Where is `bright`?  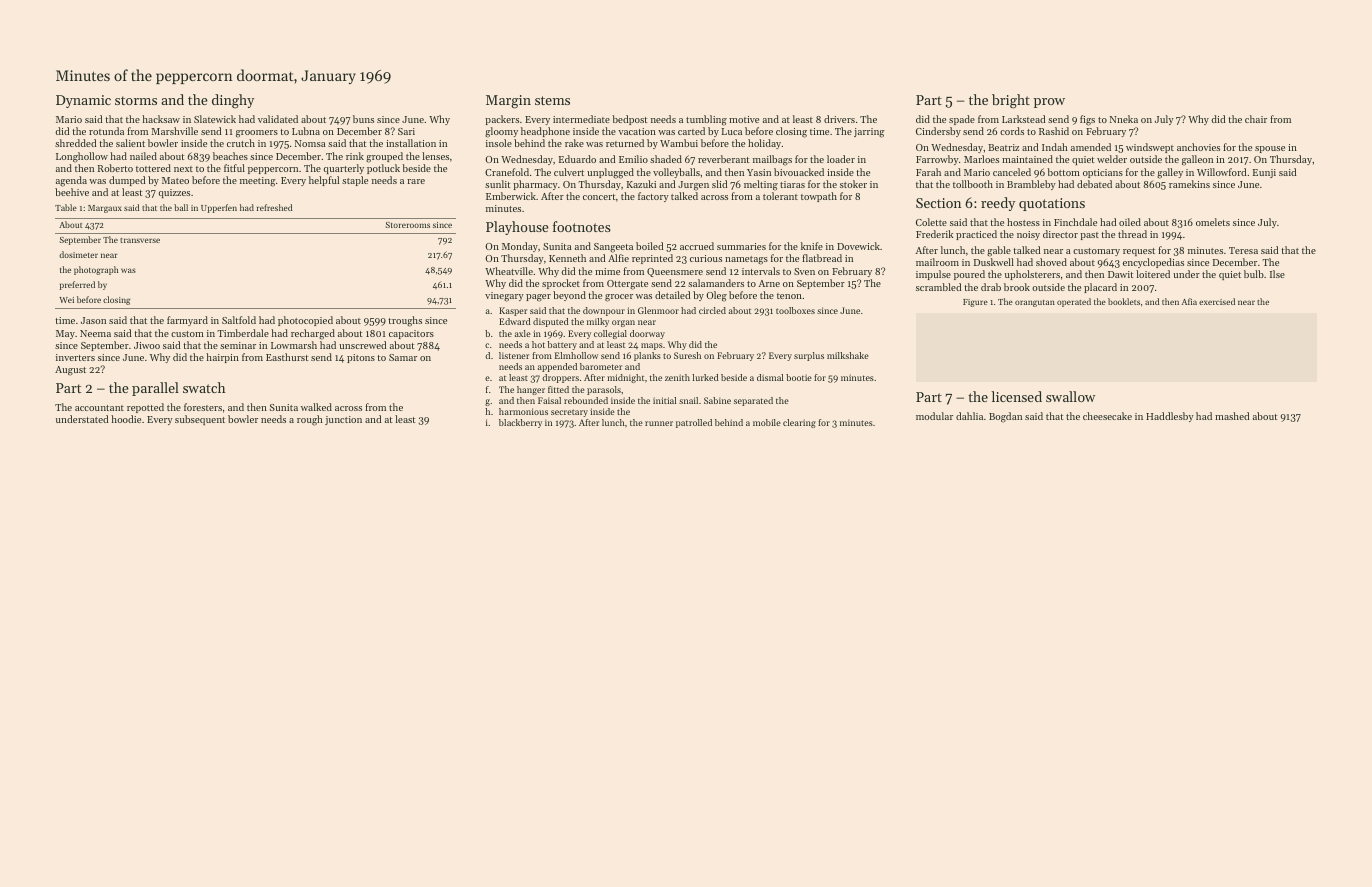
bright is located at coordinates (1011, 101).
